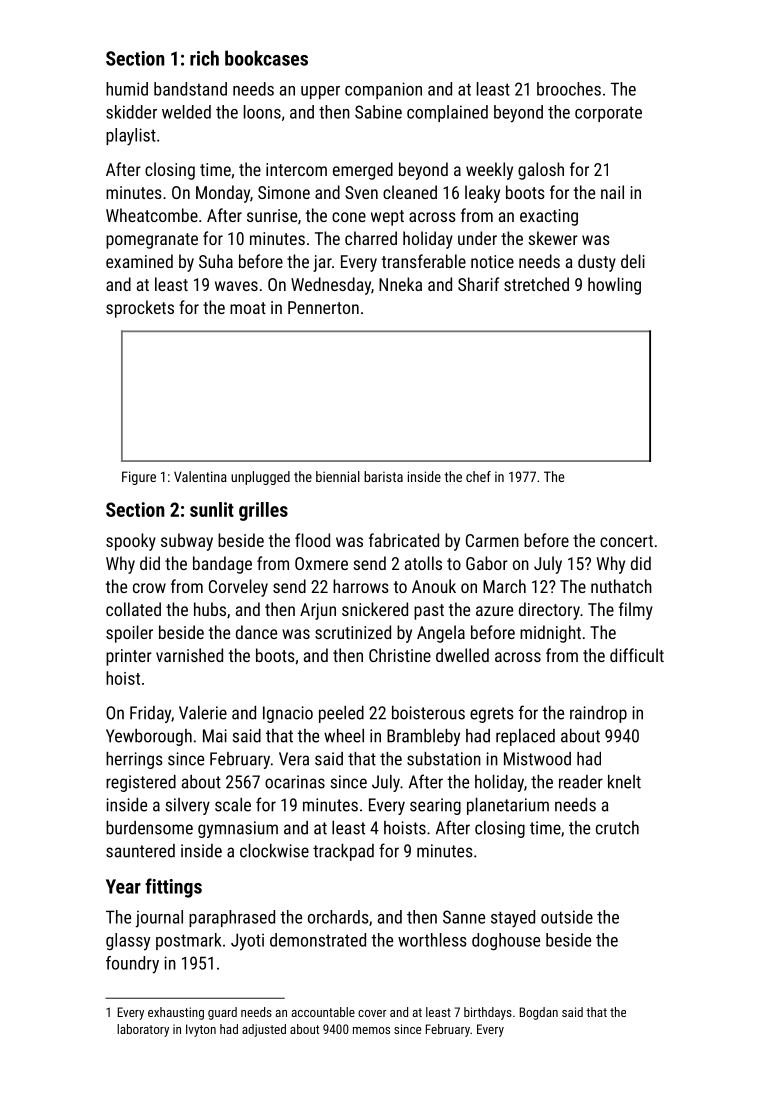 The width and height of the document is (772, 1096). Describe the element at coordinates (222, 565) in the document. I see `bandage` at that location.
